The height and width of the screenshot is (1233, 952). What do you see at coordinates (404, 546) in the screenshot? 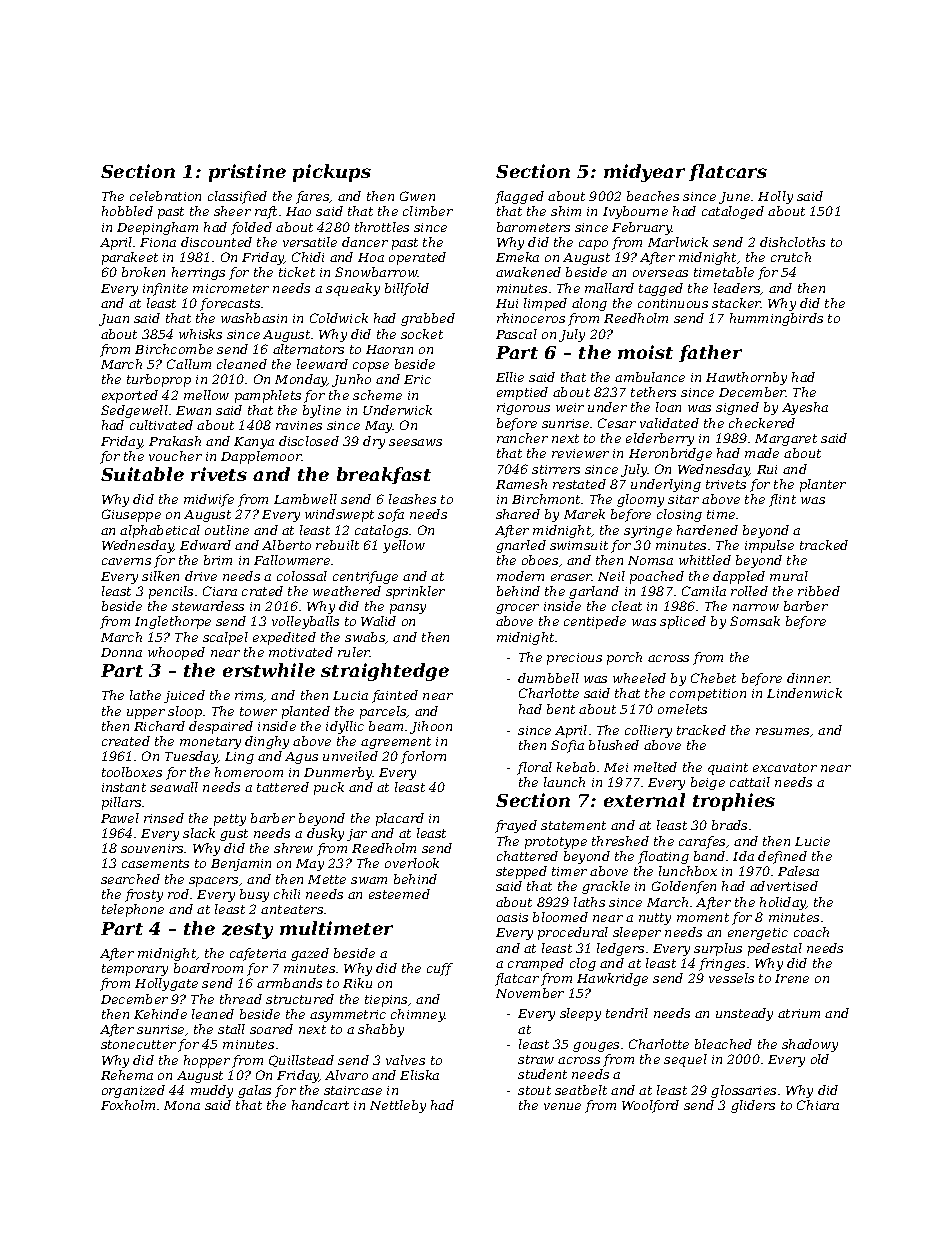
I see `yellow` at bounding box center [404, 546].
